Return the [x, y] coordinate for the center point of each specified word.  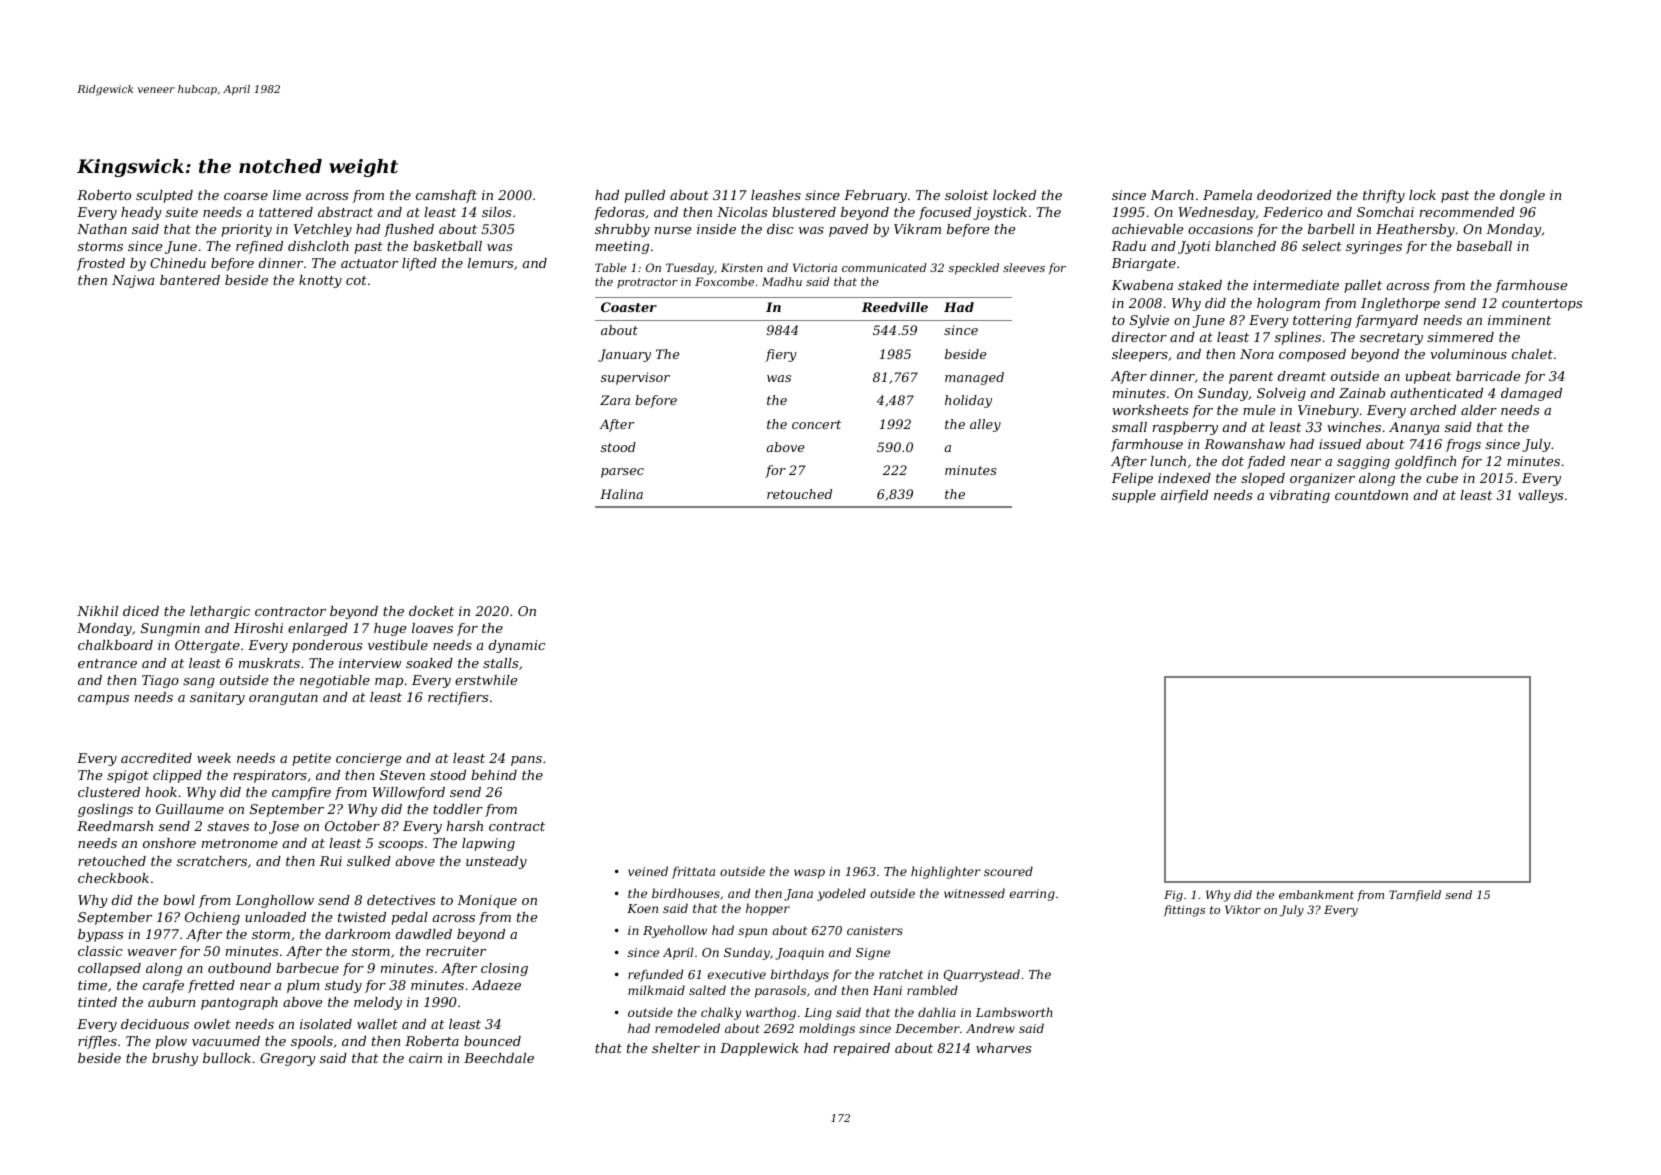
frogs [1463, 445]
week [214, 758]
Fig [1173, 896]
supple [1134, 496]
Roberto [104, 195]
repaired [862, 1049]
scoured [1008, 871]
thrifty [1384, 196]
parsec [622, 473]
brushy [175, 1059]
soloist [966, 195]
